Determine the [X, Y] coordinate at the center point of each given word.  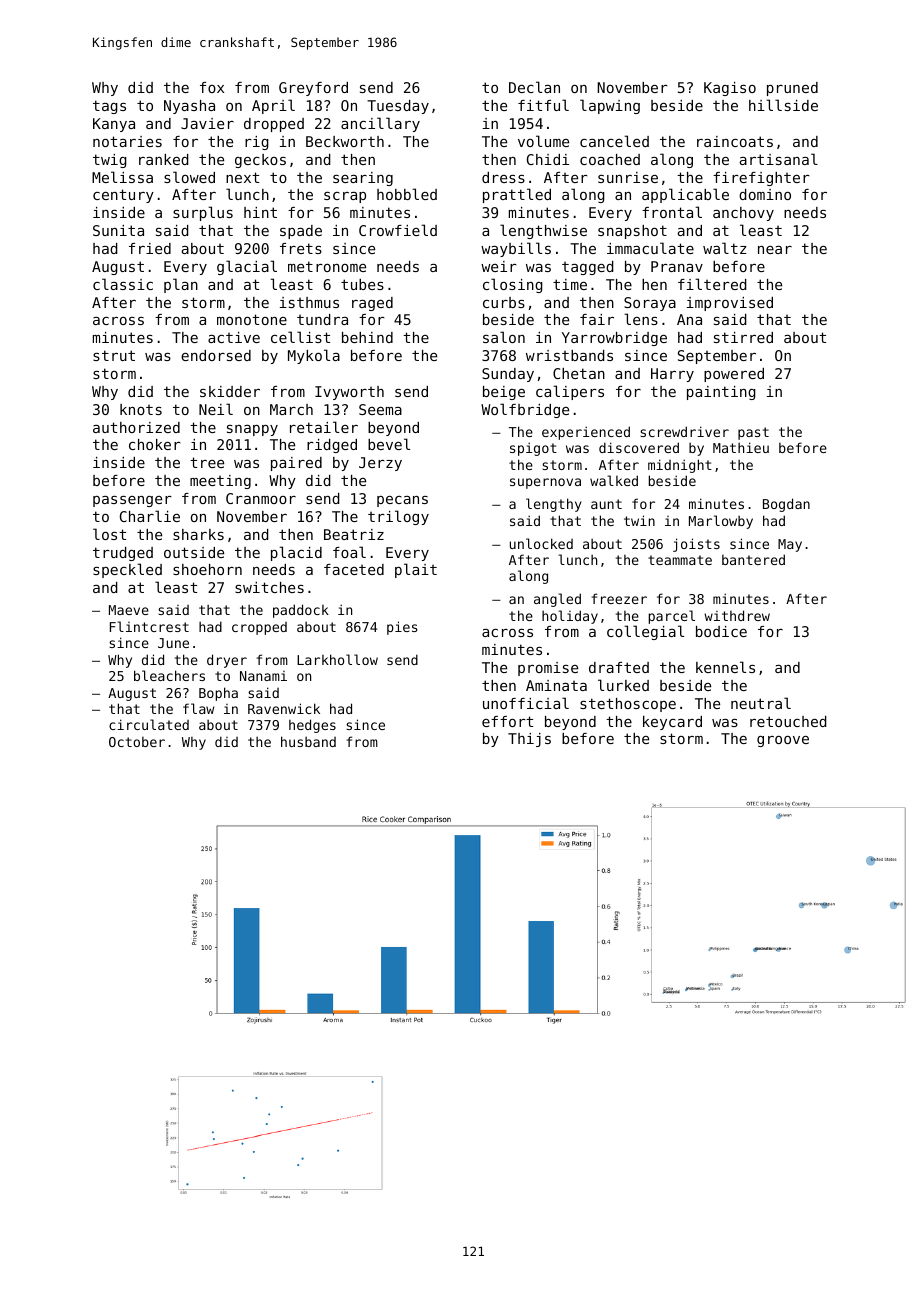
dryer [227, 661]
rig [257, 143]
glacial [247, 267]
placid [296, 553]
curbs [504, 302]
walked [614, 480]
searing [363, 179]
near [775, 250]
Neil [216, 409]
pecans [402, 501]
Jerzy [380, 464]
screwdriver [684, 431]
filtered [712, 284]
